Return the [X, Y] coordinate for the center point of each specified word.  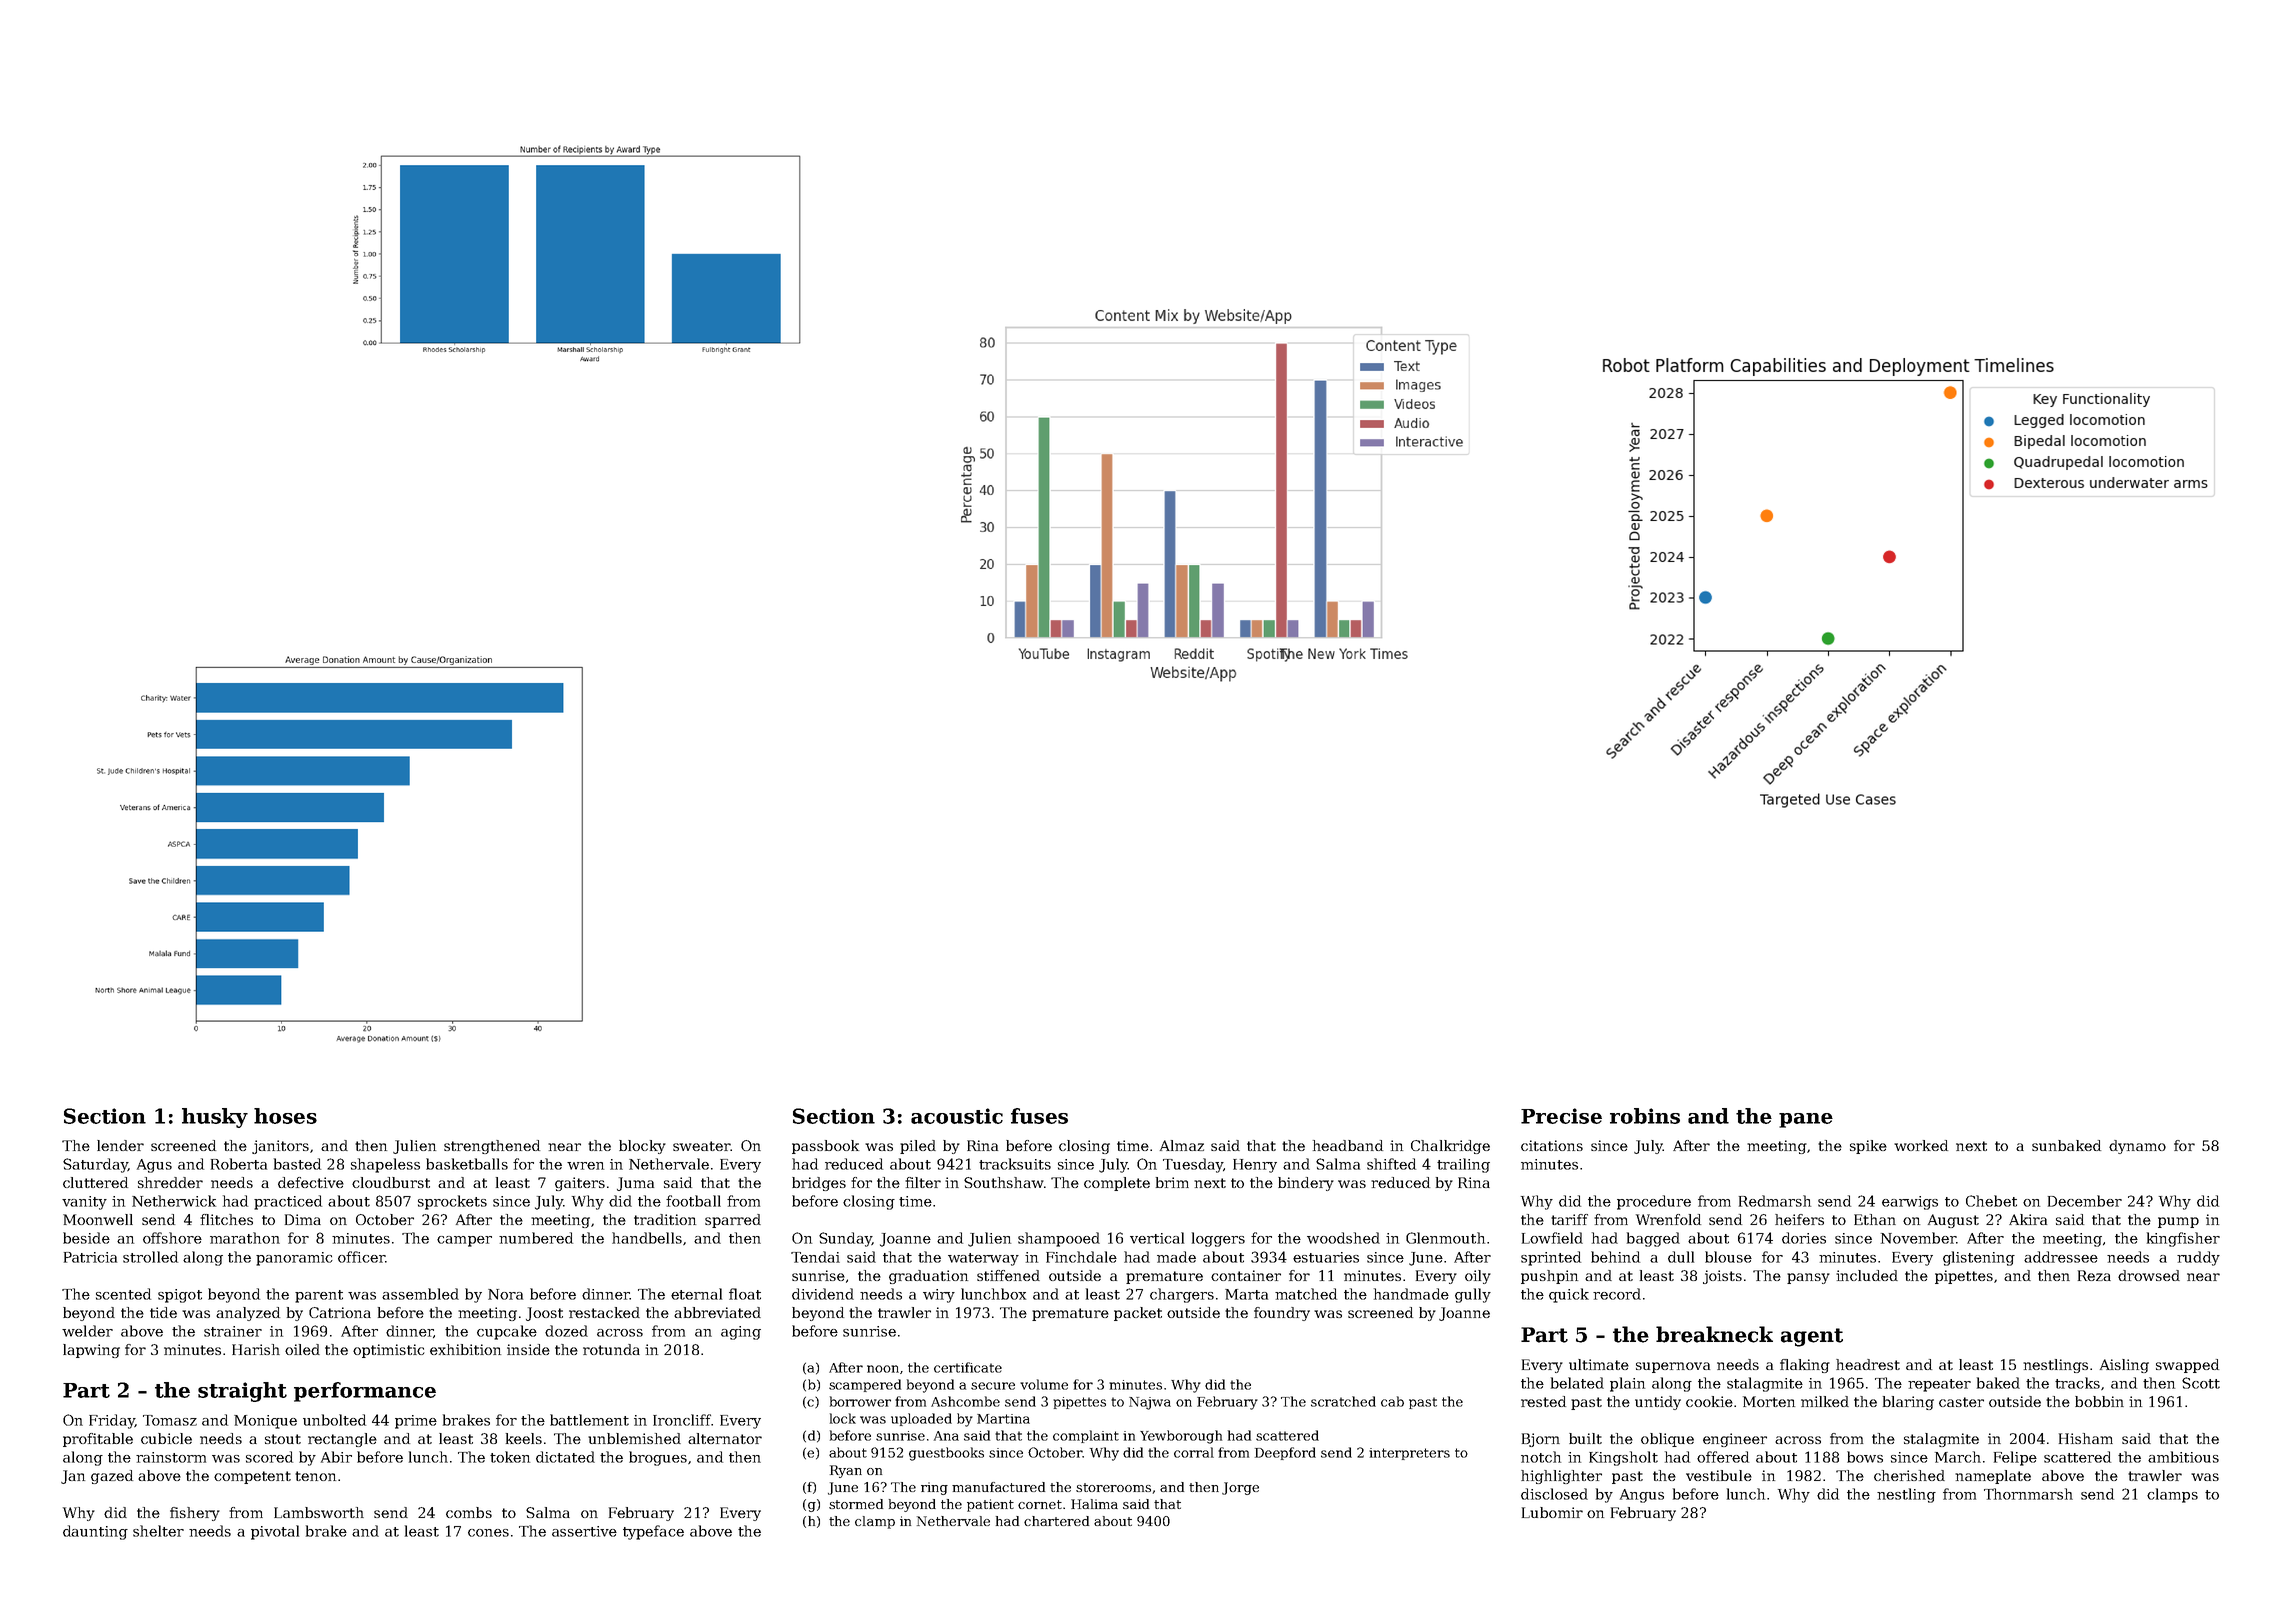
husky [215, 1118]
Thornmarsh [2028, 1494]
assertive [584, 1531]
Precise [1561, 1116]
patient [990, 1505]
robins [1645, 1116]
